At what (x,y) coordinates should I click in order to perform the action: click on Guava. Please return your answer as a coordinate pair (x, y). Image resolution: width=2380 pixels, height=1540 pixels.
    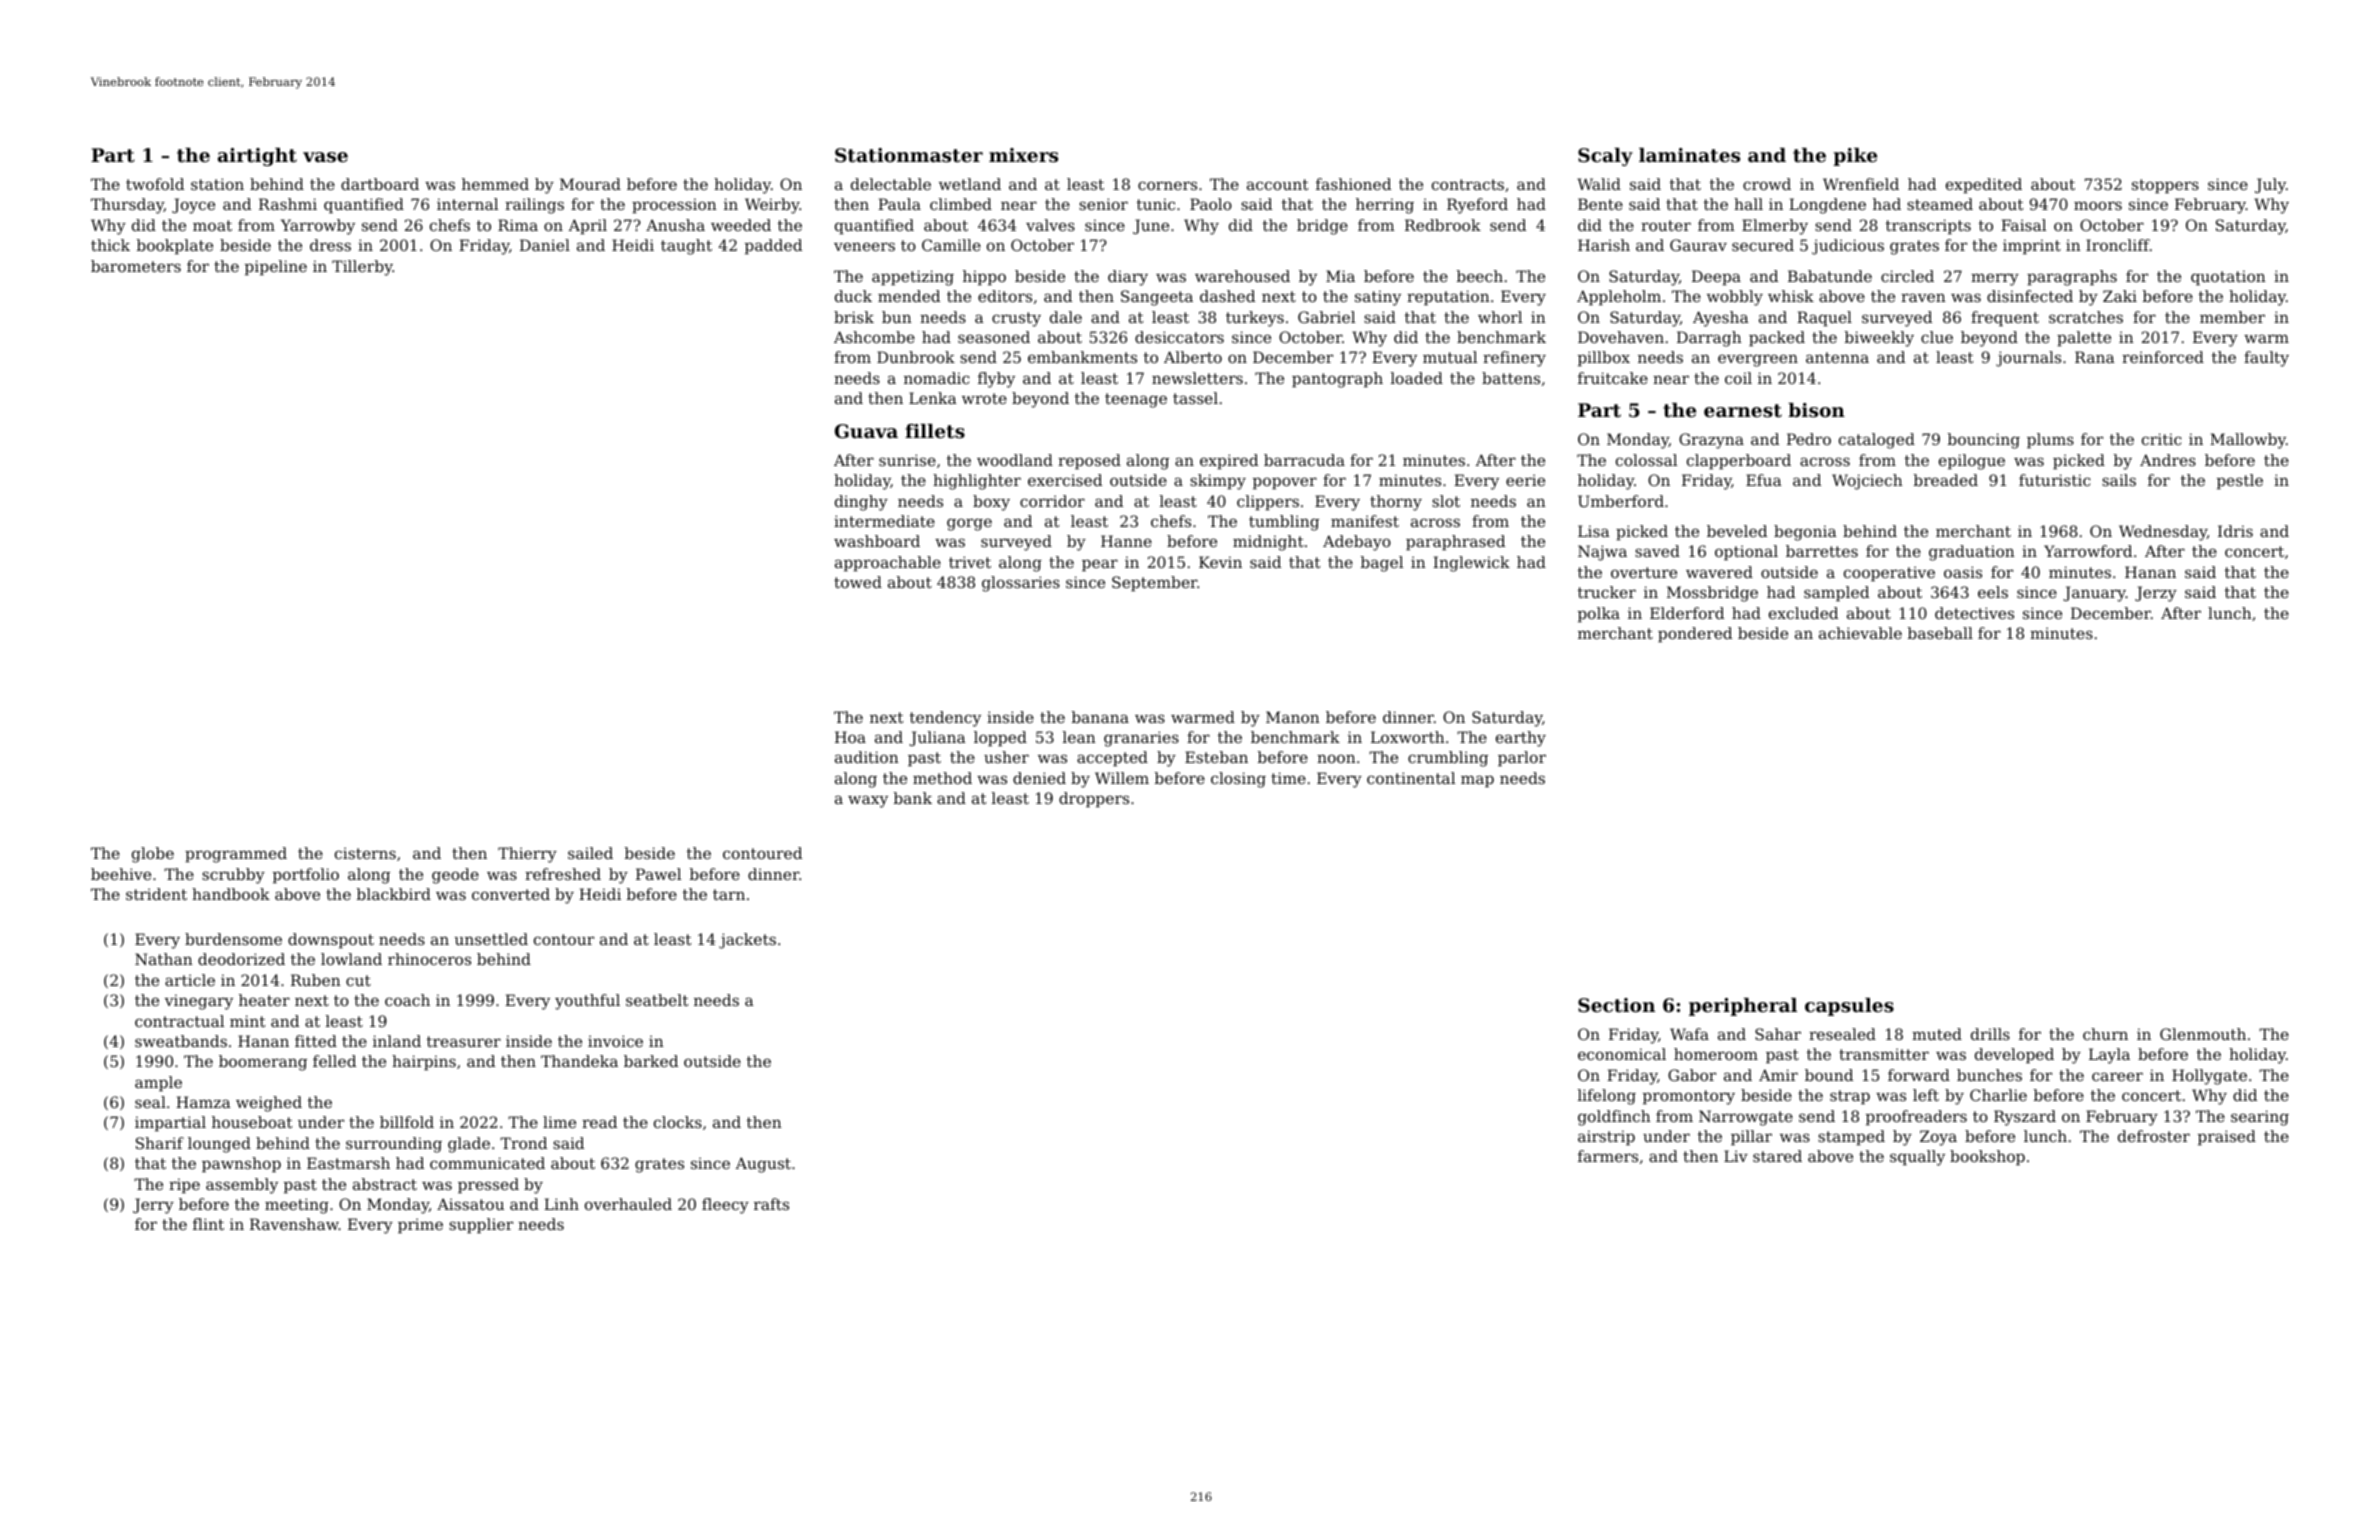
    Looking at the image, I should click on (866, 431).
